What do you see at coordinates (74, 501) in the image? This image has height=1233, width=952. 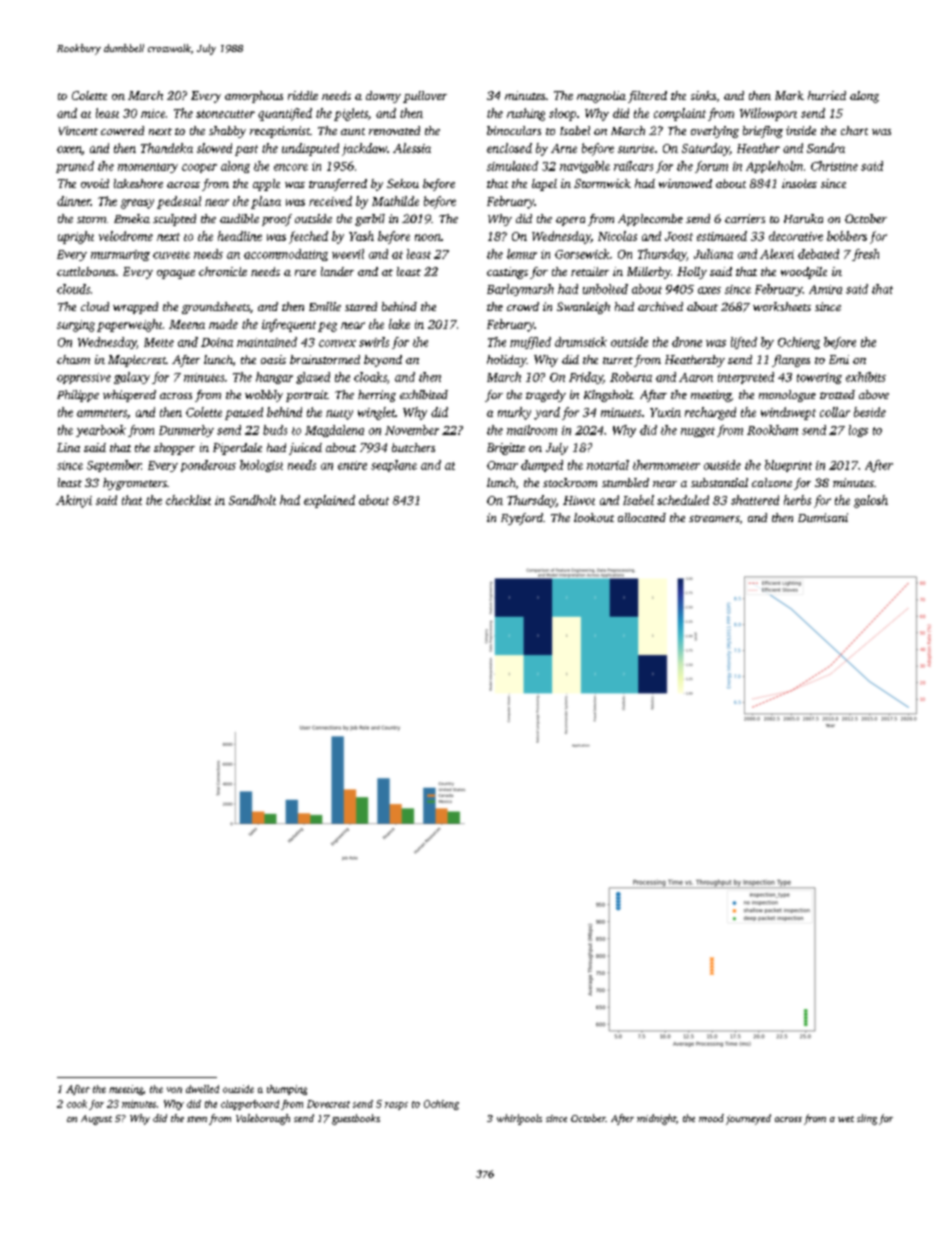 I see `Akinyi` at bounding box center [74, 501].
